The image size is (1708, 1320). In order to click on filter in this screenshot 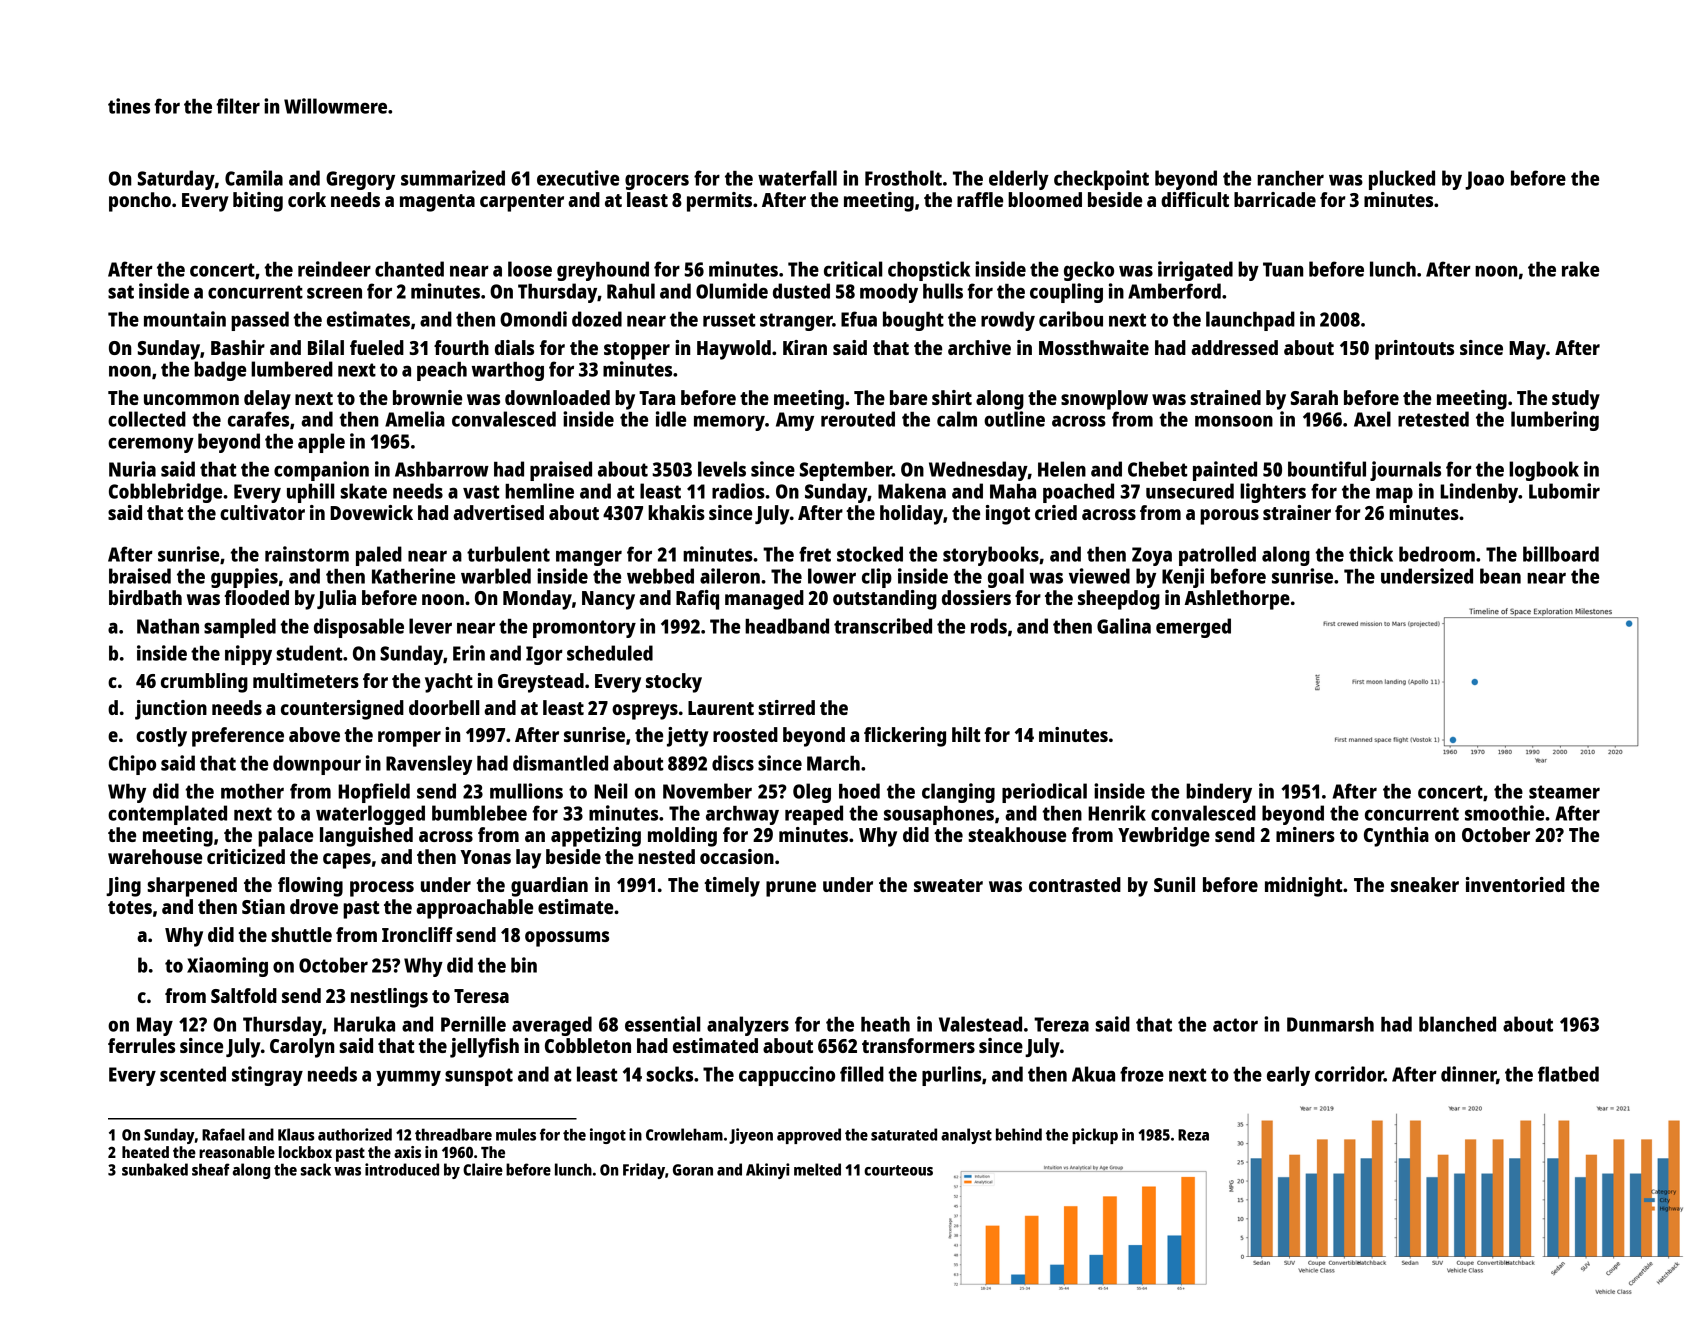, I will do `click(238, 106)`.
